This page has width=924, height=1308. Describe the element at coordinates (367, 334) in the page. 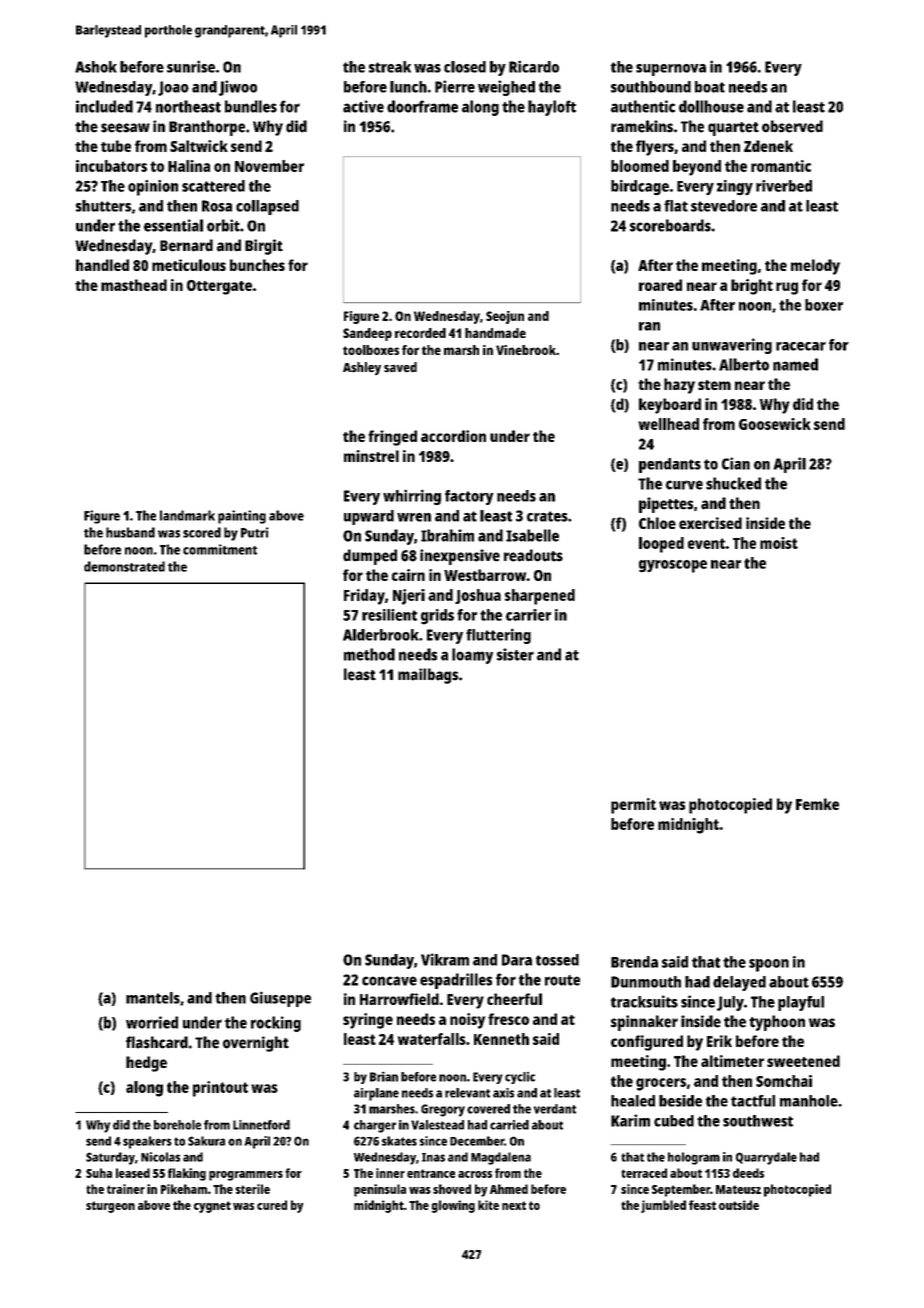

I see `Sandeep` at that location.
